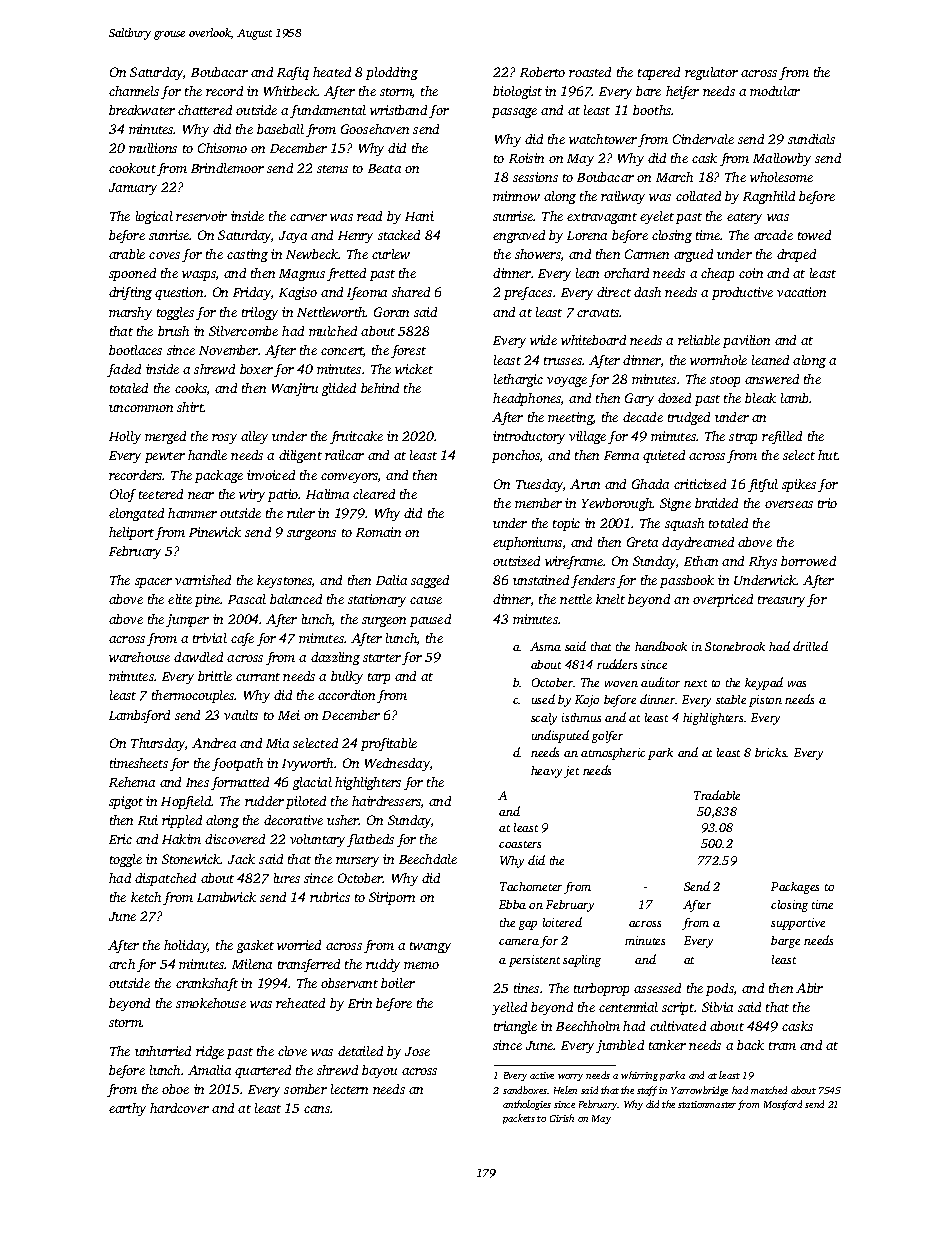  I want to click on Wednesday, so click(397, 764).
